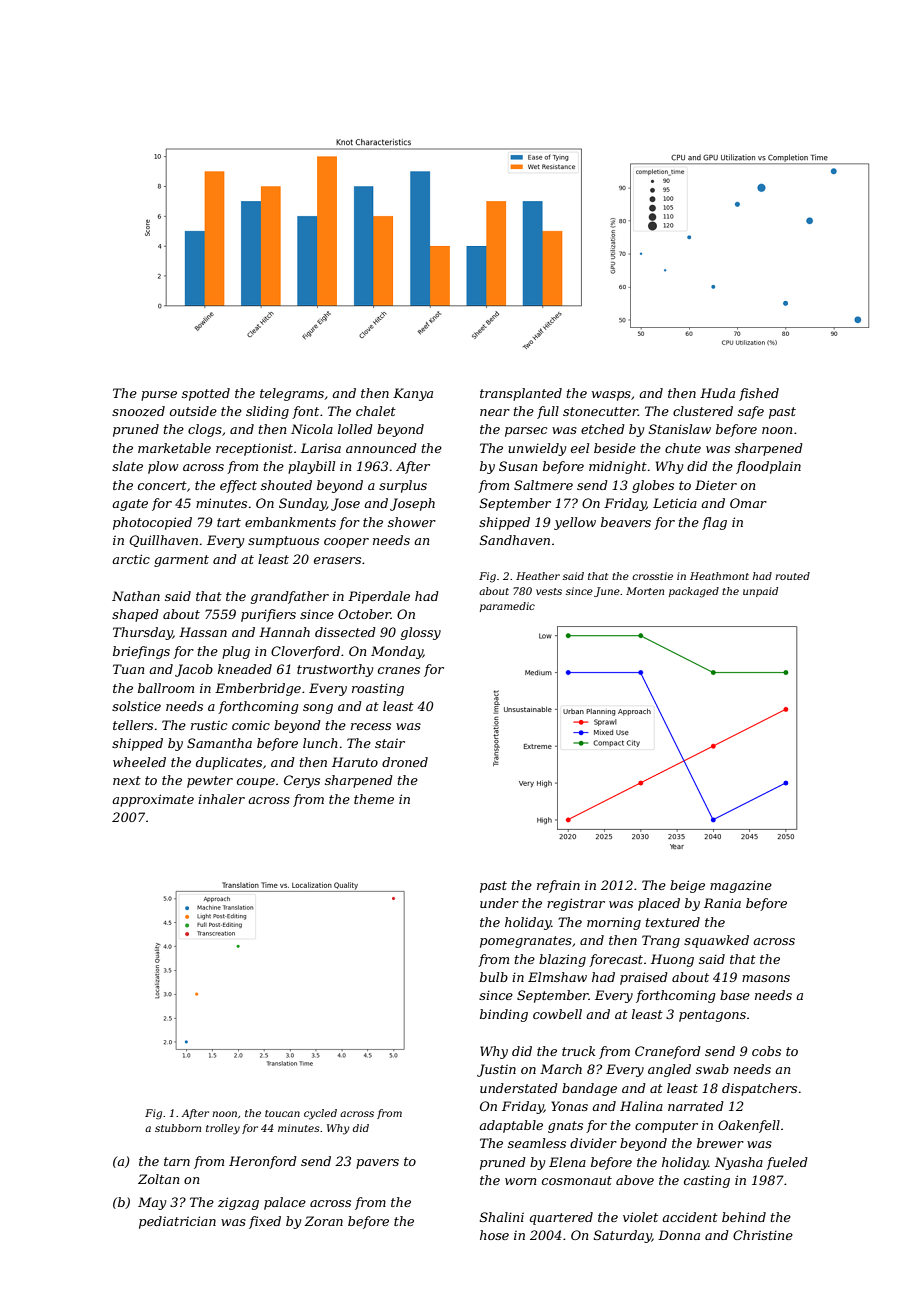 This screenshot has height=1308, width=924. I want to click on unpaid, so click(760, 592).
